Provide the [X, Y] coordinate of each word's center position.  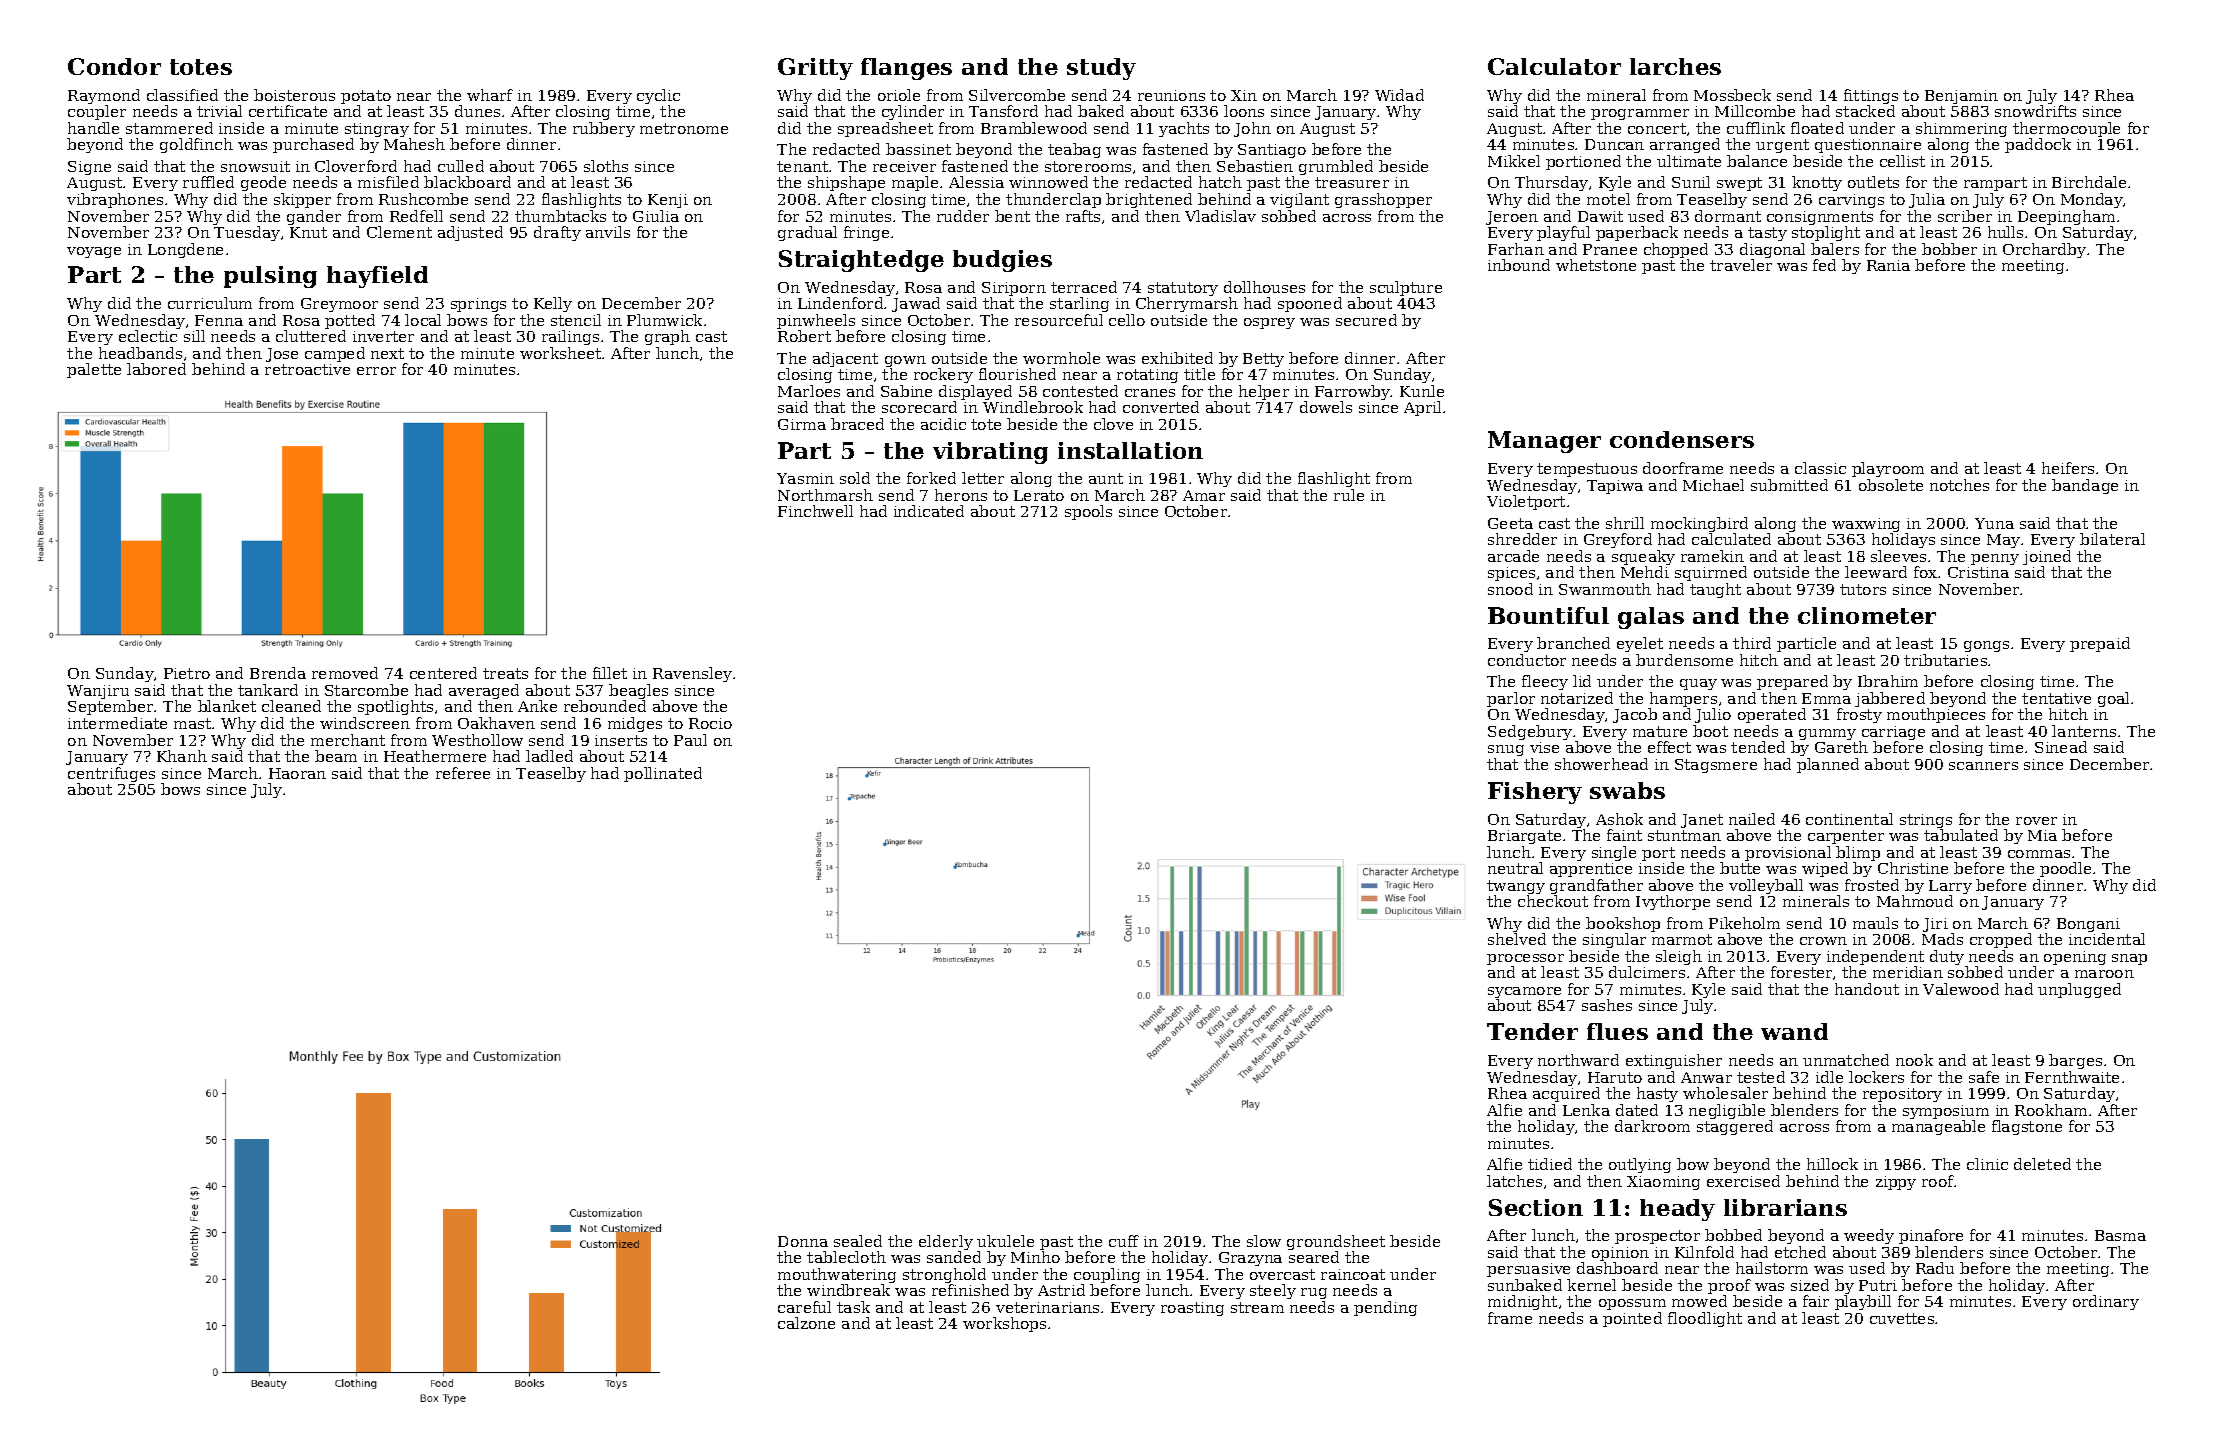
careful [804, 1307]
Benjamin [1961, 97]
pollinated [663, 774]
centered [443, 673]
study [1101, 69]
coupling [1107, 1275]
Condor [114, 66]
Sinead [2061, 747]
